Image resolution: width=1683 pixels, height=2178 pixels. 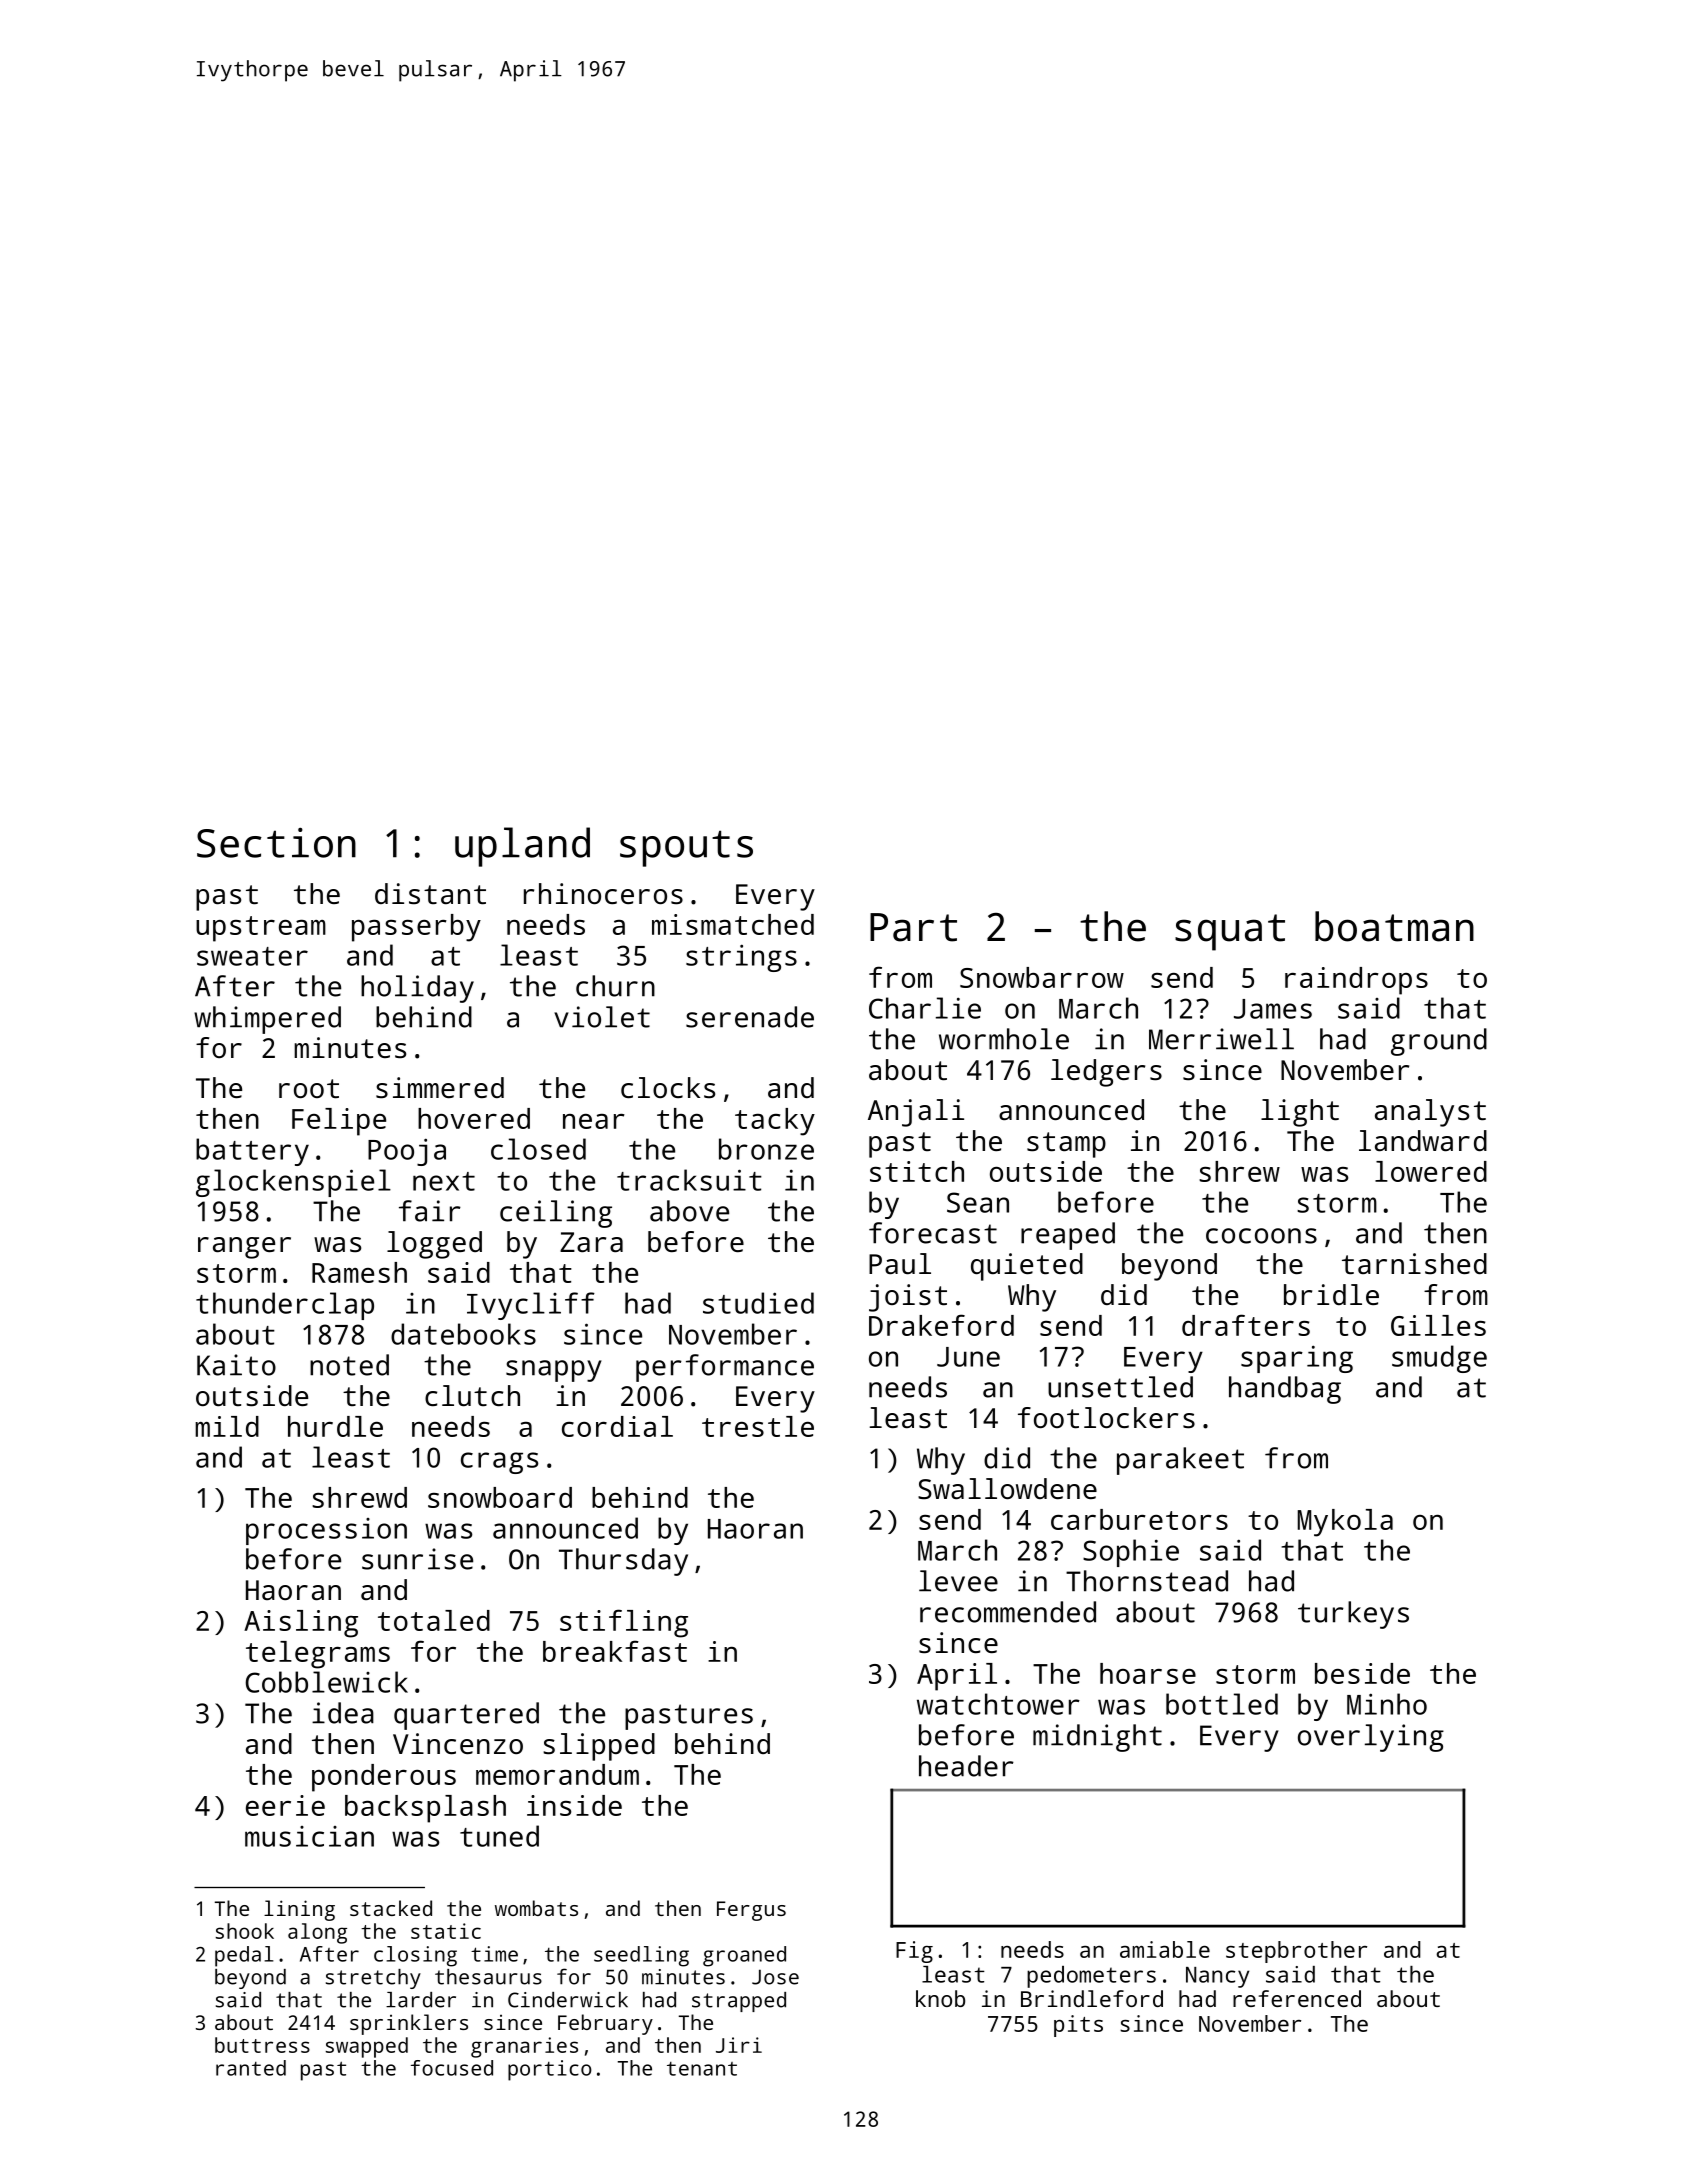 What do you see at coordinates (733, 924) in the document?
I see `mismatched` at bounding box center [733, 924].
